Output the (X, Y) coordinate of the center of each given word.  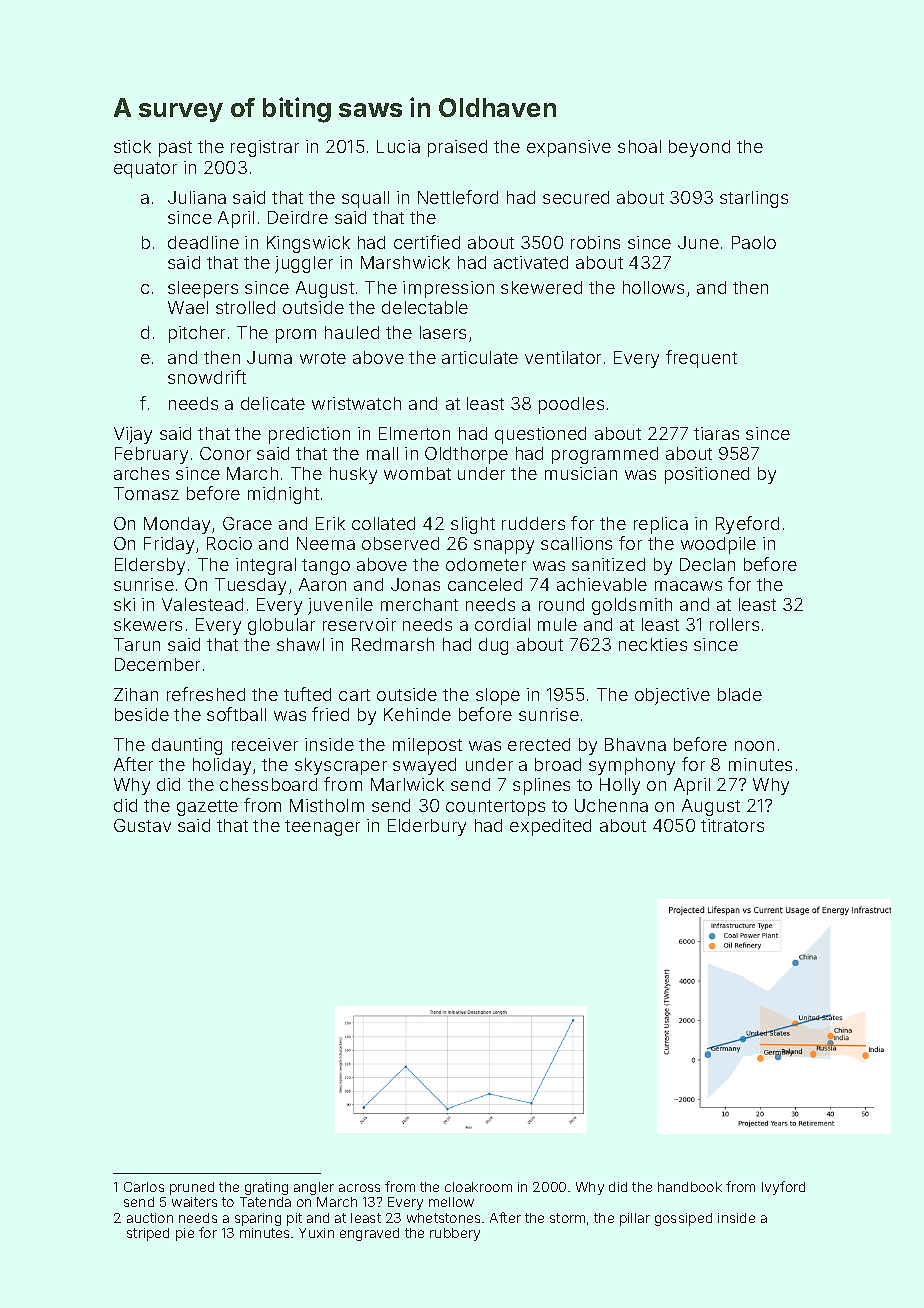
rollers (734, 624)
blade (740, 694)
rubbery (455, 1234)
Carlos (144, 1187)
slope (498, 696)
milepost (427, 746)
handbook (690, 1187)
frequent (701, 359)
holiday (222, 766)
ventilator (563, 357)
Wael (188, 307)
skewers (148, 624)
